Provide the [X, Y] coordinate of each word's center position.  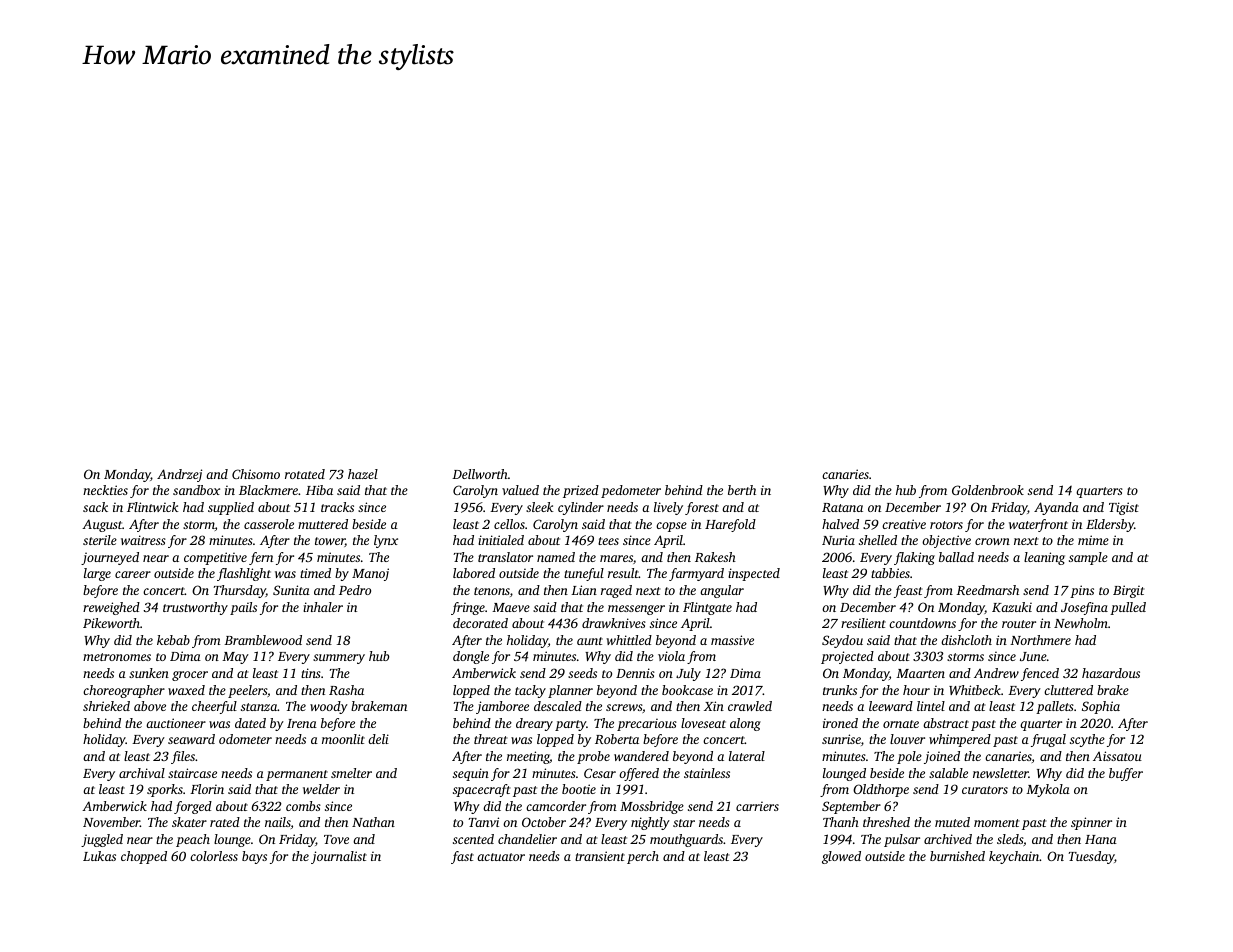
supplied [231, 508]
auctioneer [176, 723]
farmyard [696, 574]
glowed [841, 857]
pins [1082, 591]
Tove [336, 839]
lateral [747, 756]
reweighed [111, 608]
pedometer [631, 491]
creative [904, 524]
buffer [1126, 774]
